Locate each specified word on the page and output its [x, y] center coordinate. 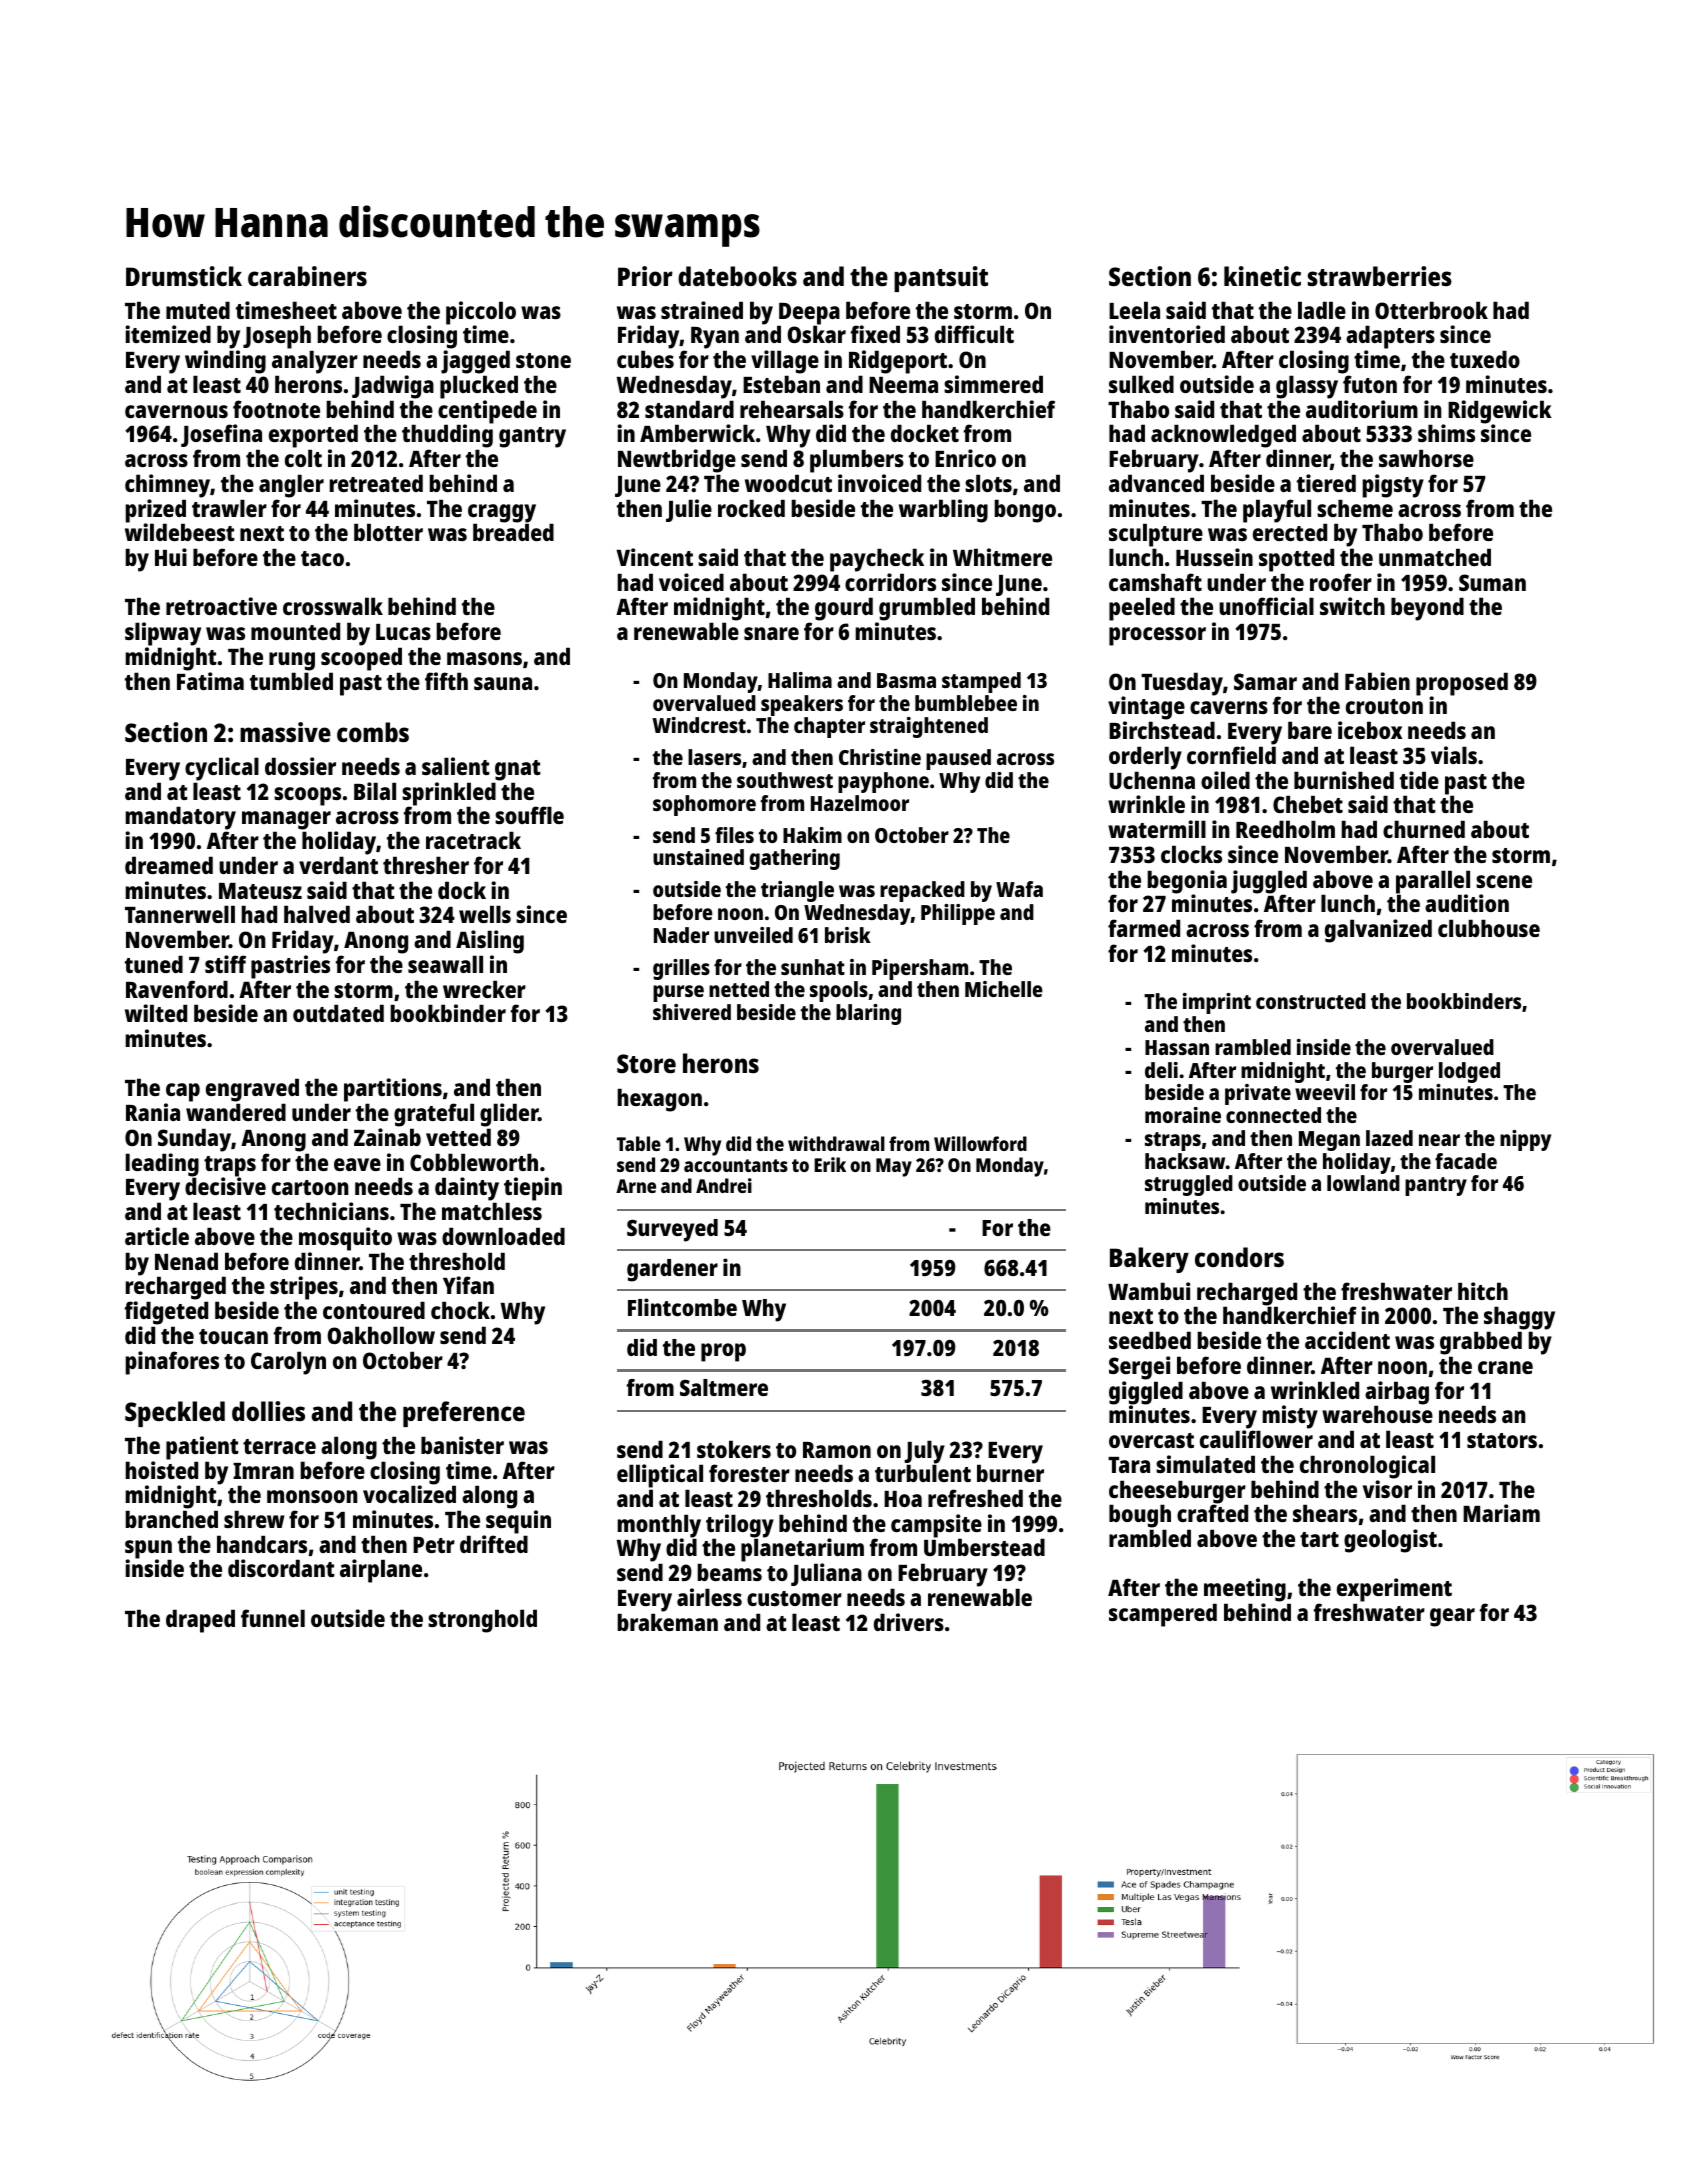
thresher [426, 865]
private [1258, 1094]
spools [839, 991]
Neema [903, 385]
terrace [279, 1446]
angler [291, 486]
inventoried [1167, 334]
